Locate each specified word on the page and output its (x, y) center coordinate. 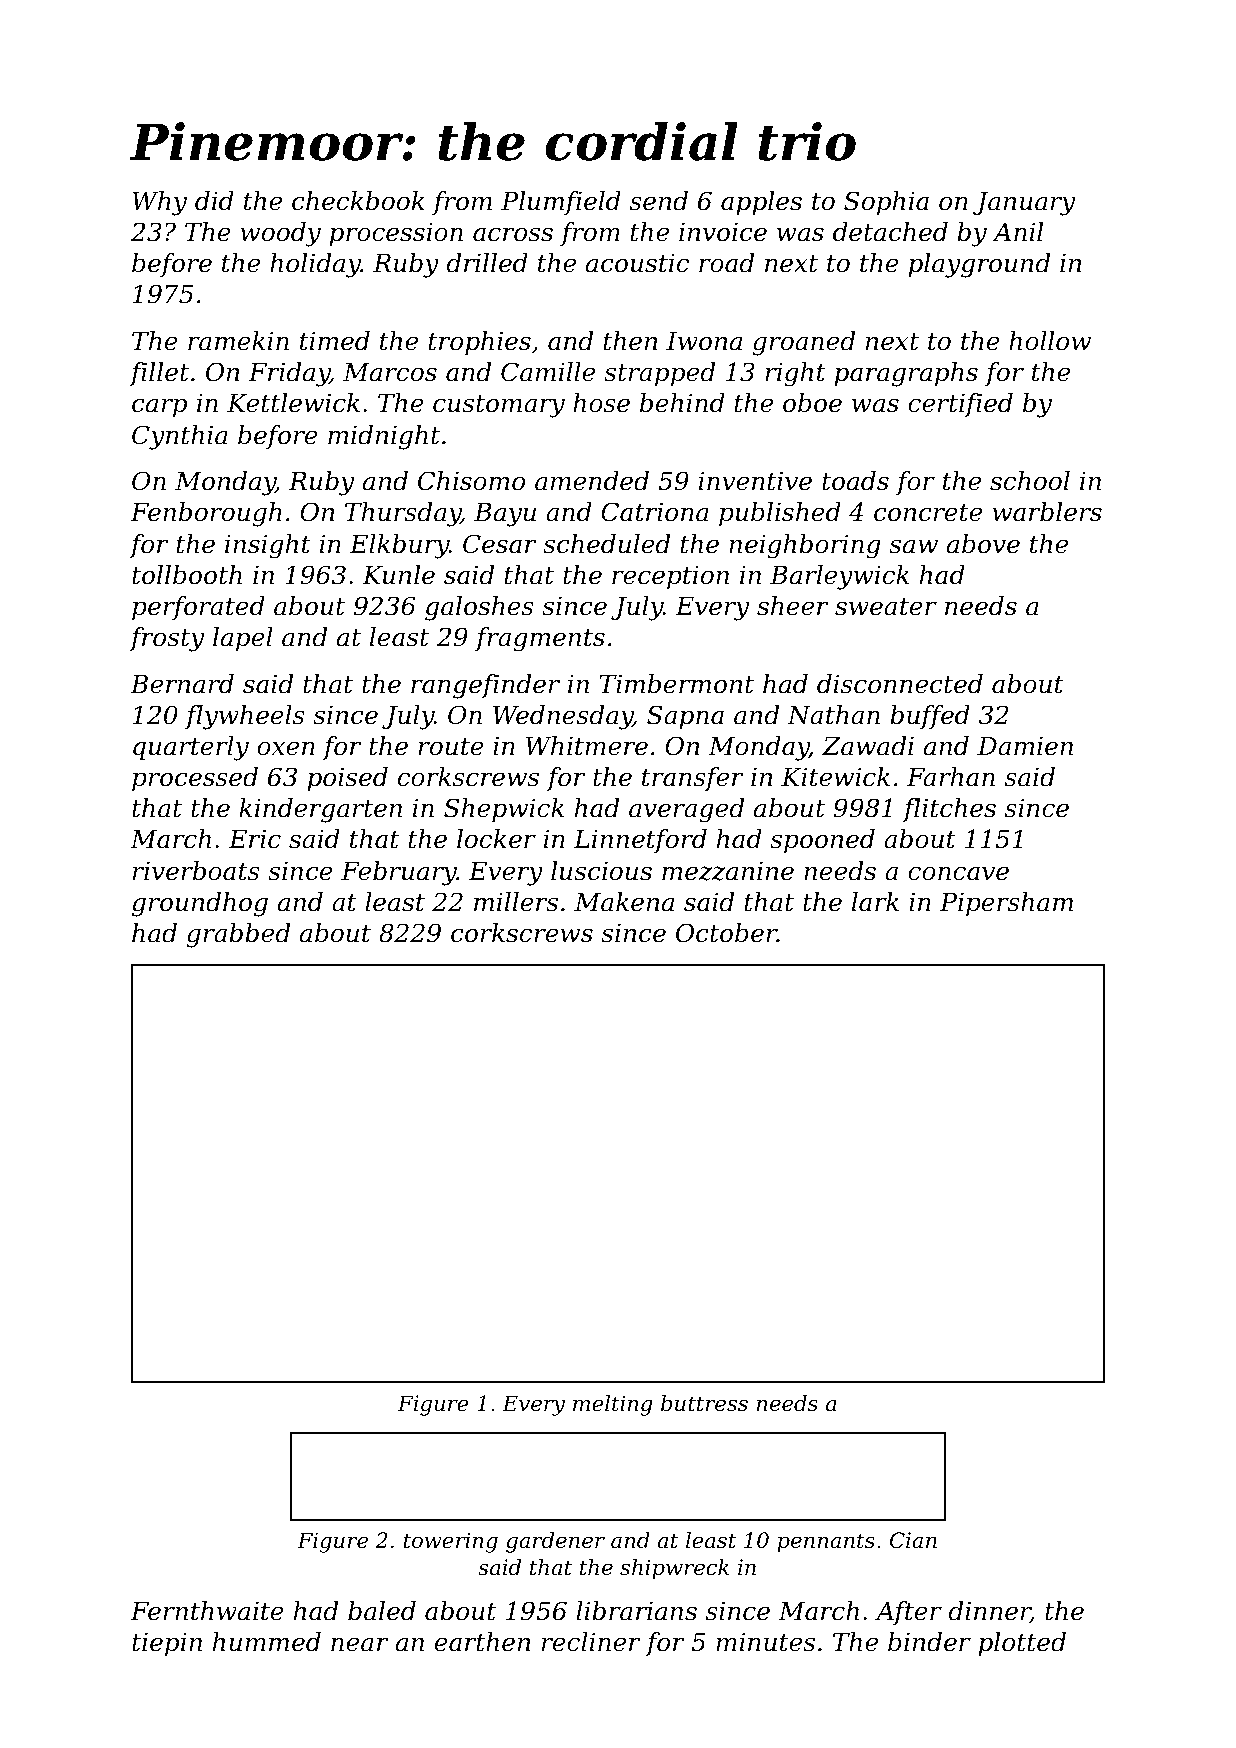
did (214, 201)
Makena (624, 902)
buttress (704, 1403)
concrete (928, 513)
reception (670, 577)
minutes (765, 1642)
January (1024, 204)
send (659, 201)
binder (929, 1642)
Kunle (398, 575)
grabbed (238, 935)
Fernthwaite (207, 1611)
